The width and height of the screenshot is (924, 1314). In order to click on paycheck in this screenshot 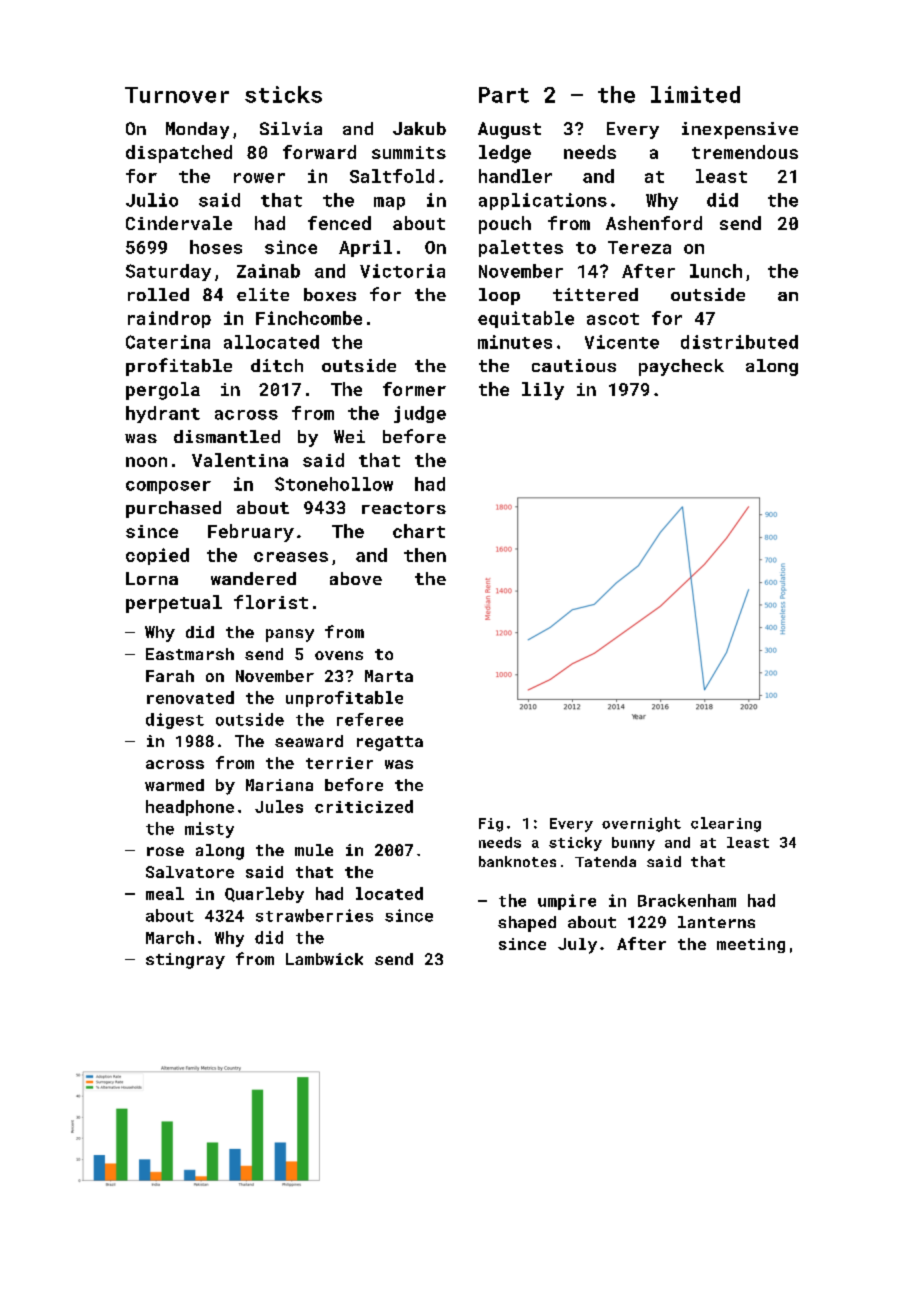, I will do `click(681, 367)`.
